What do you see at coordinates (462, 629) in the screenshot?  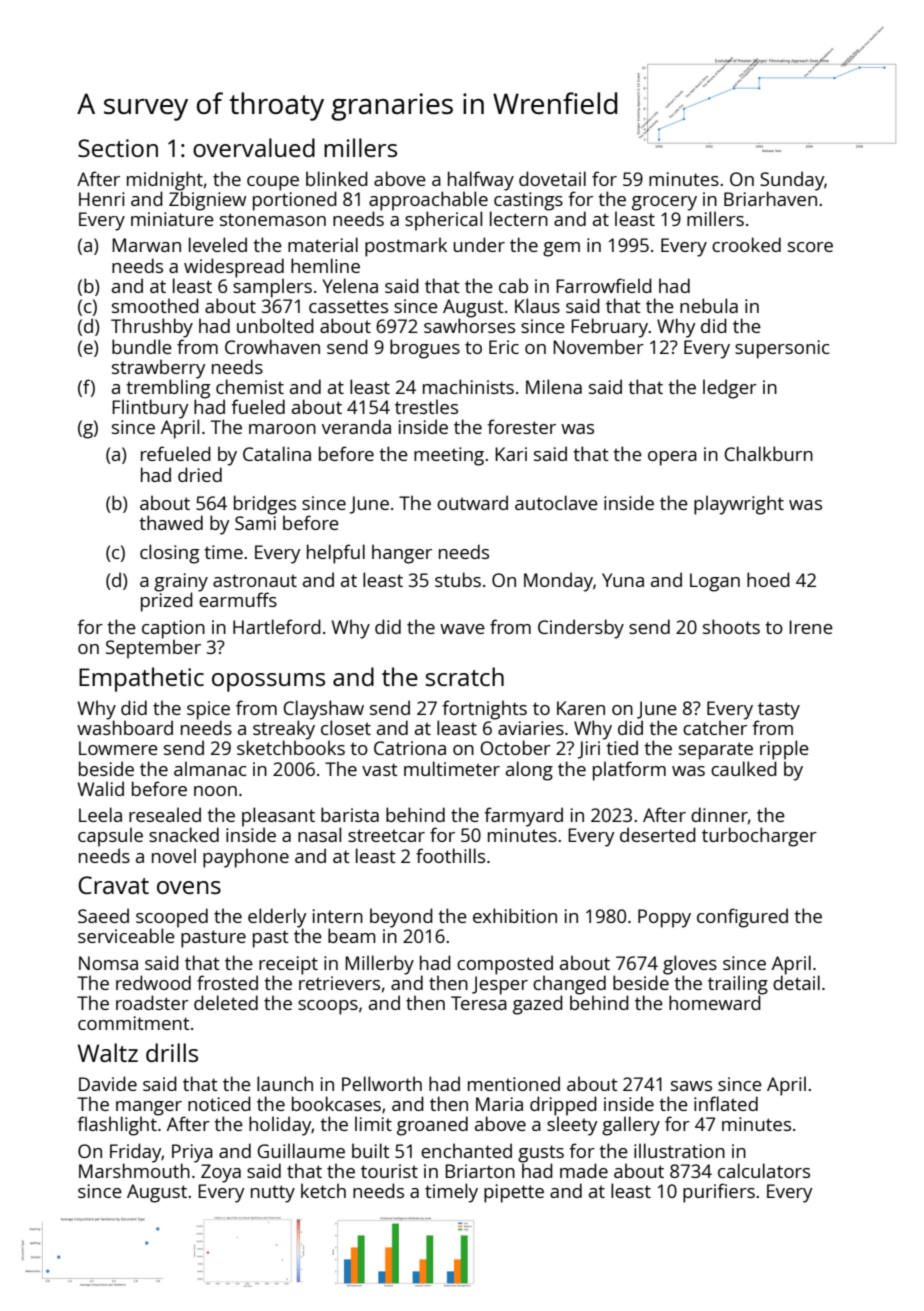 I see `wave` at bounding box center [462, 629].
